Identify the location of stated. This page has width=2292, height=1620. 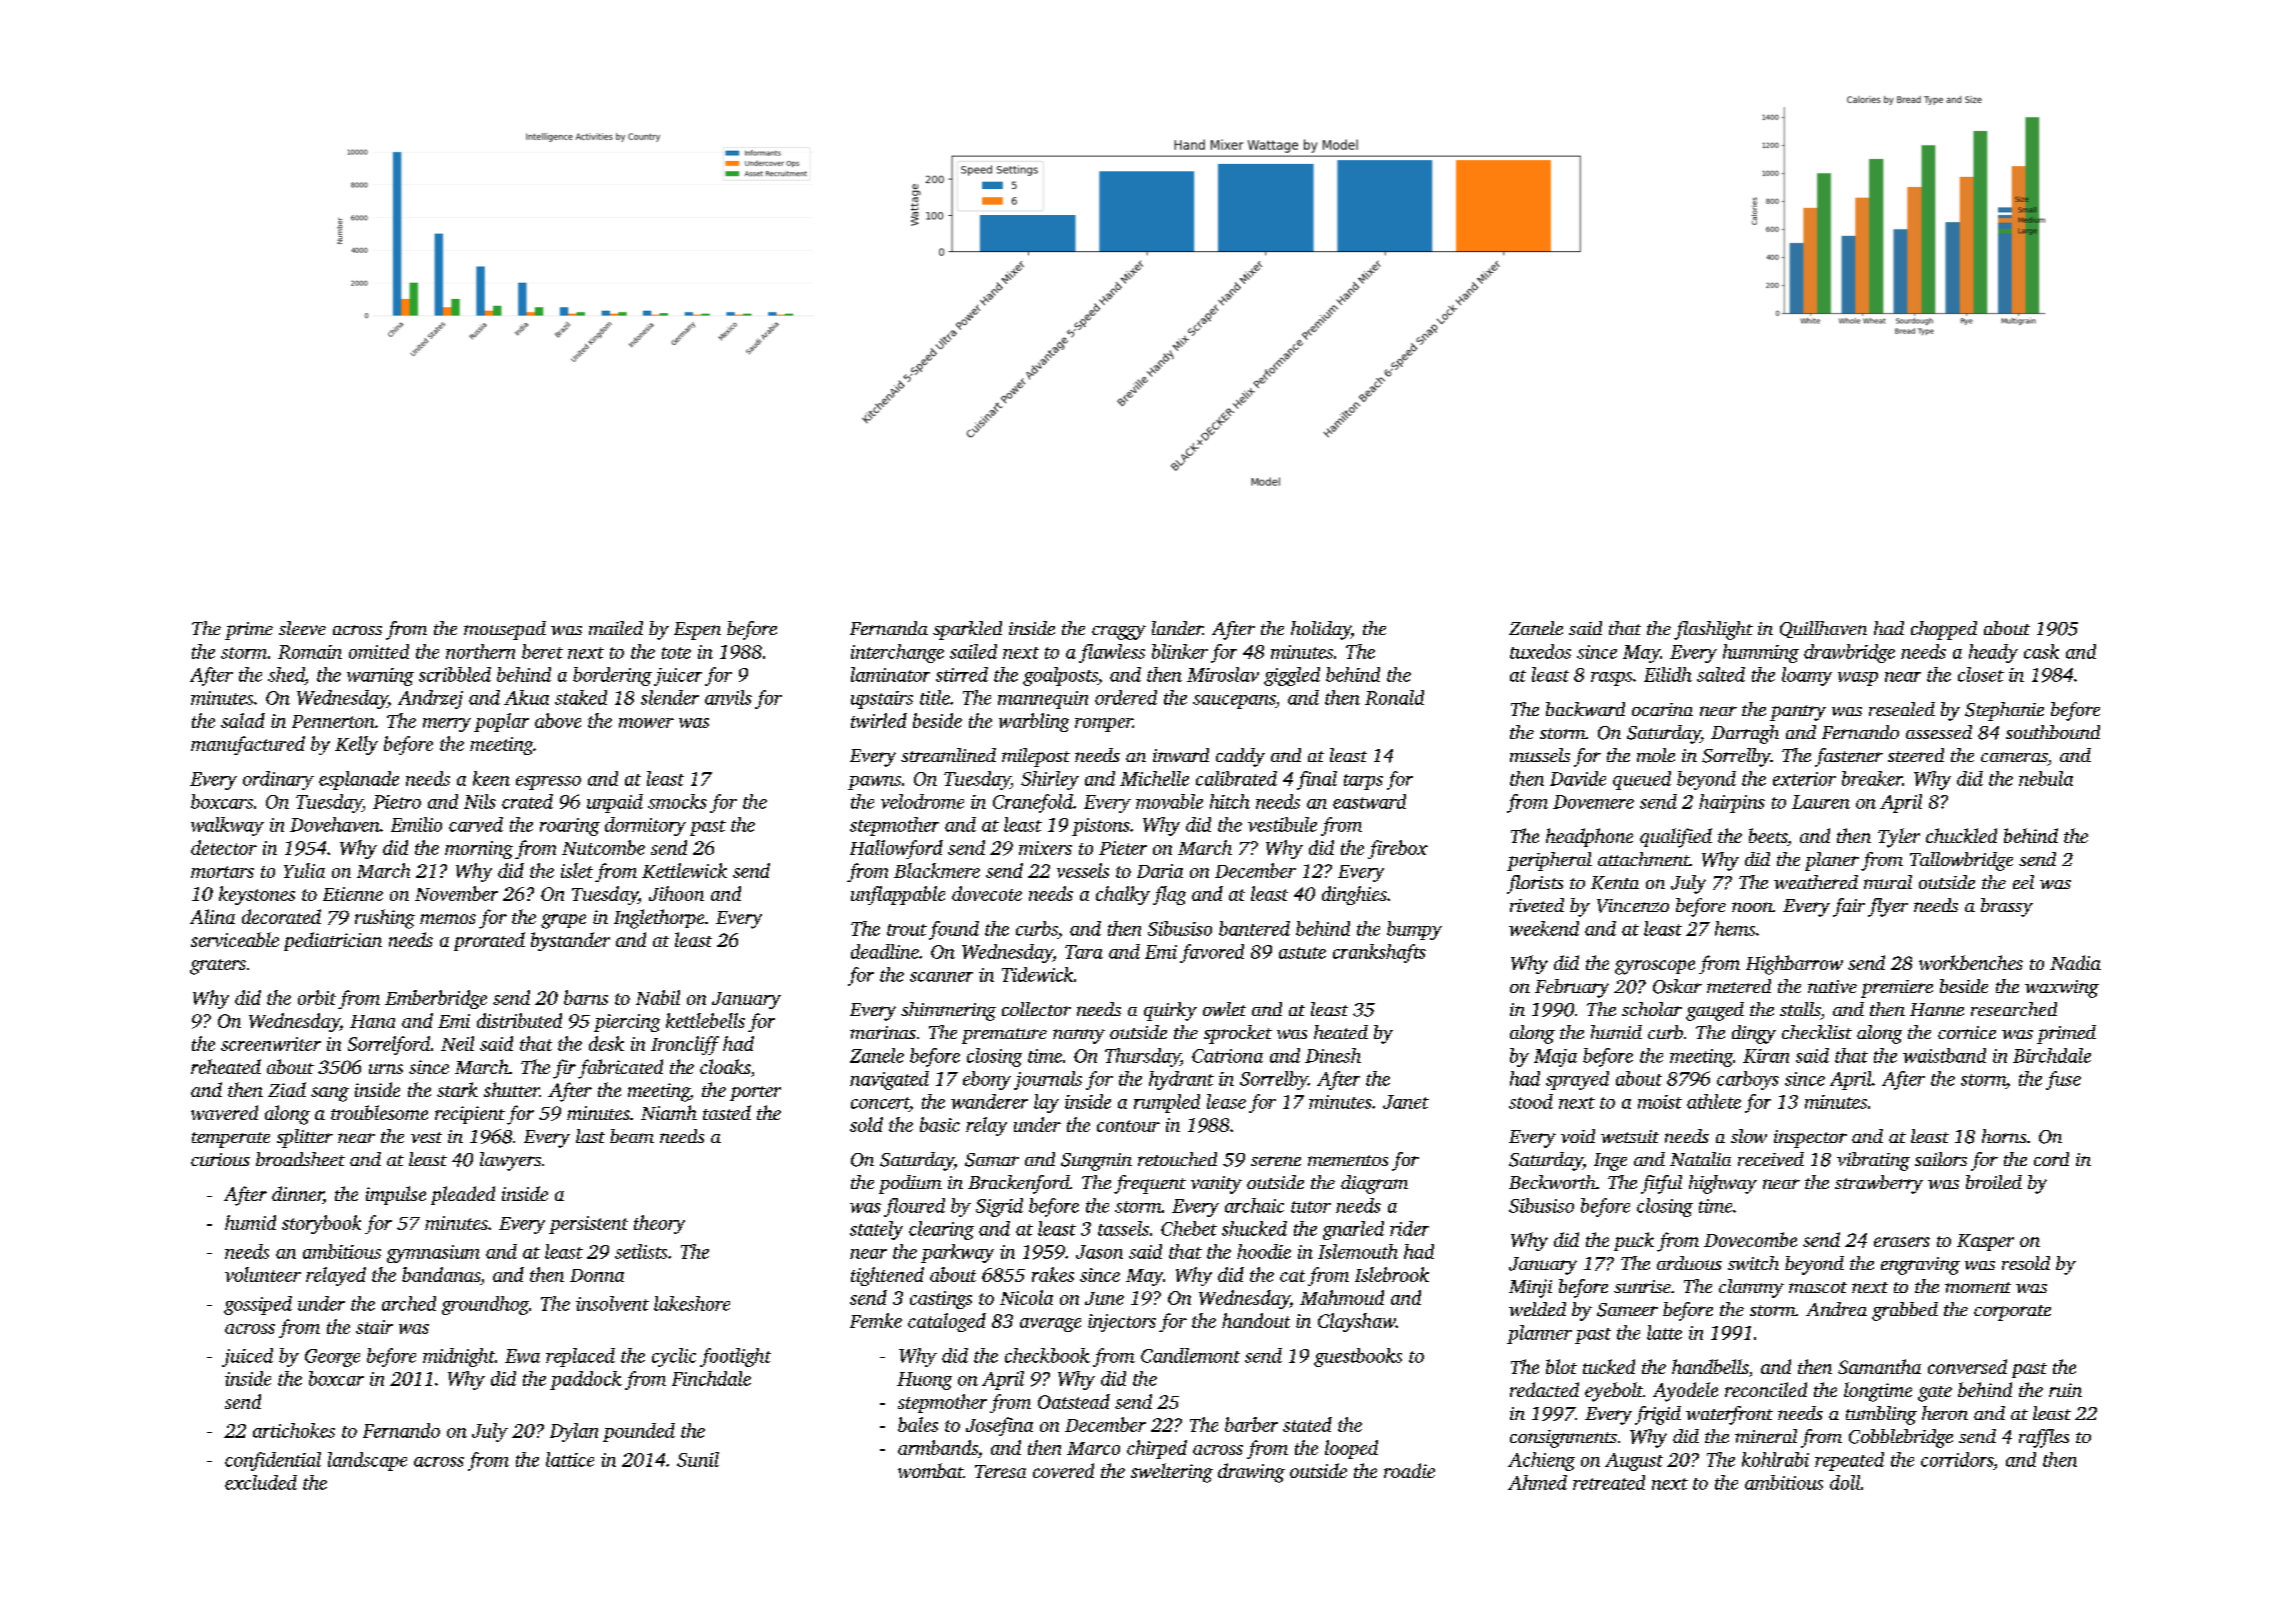
(1307, 1424).
